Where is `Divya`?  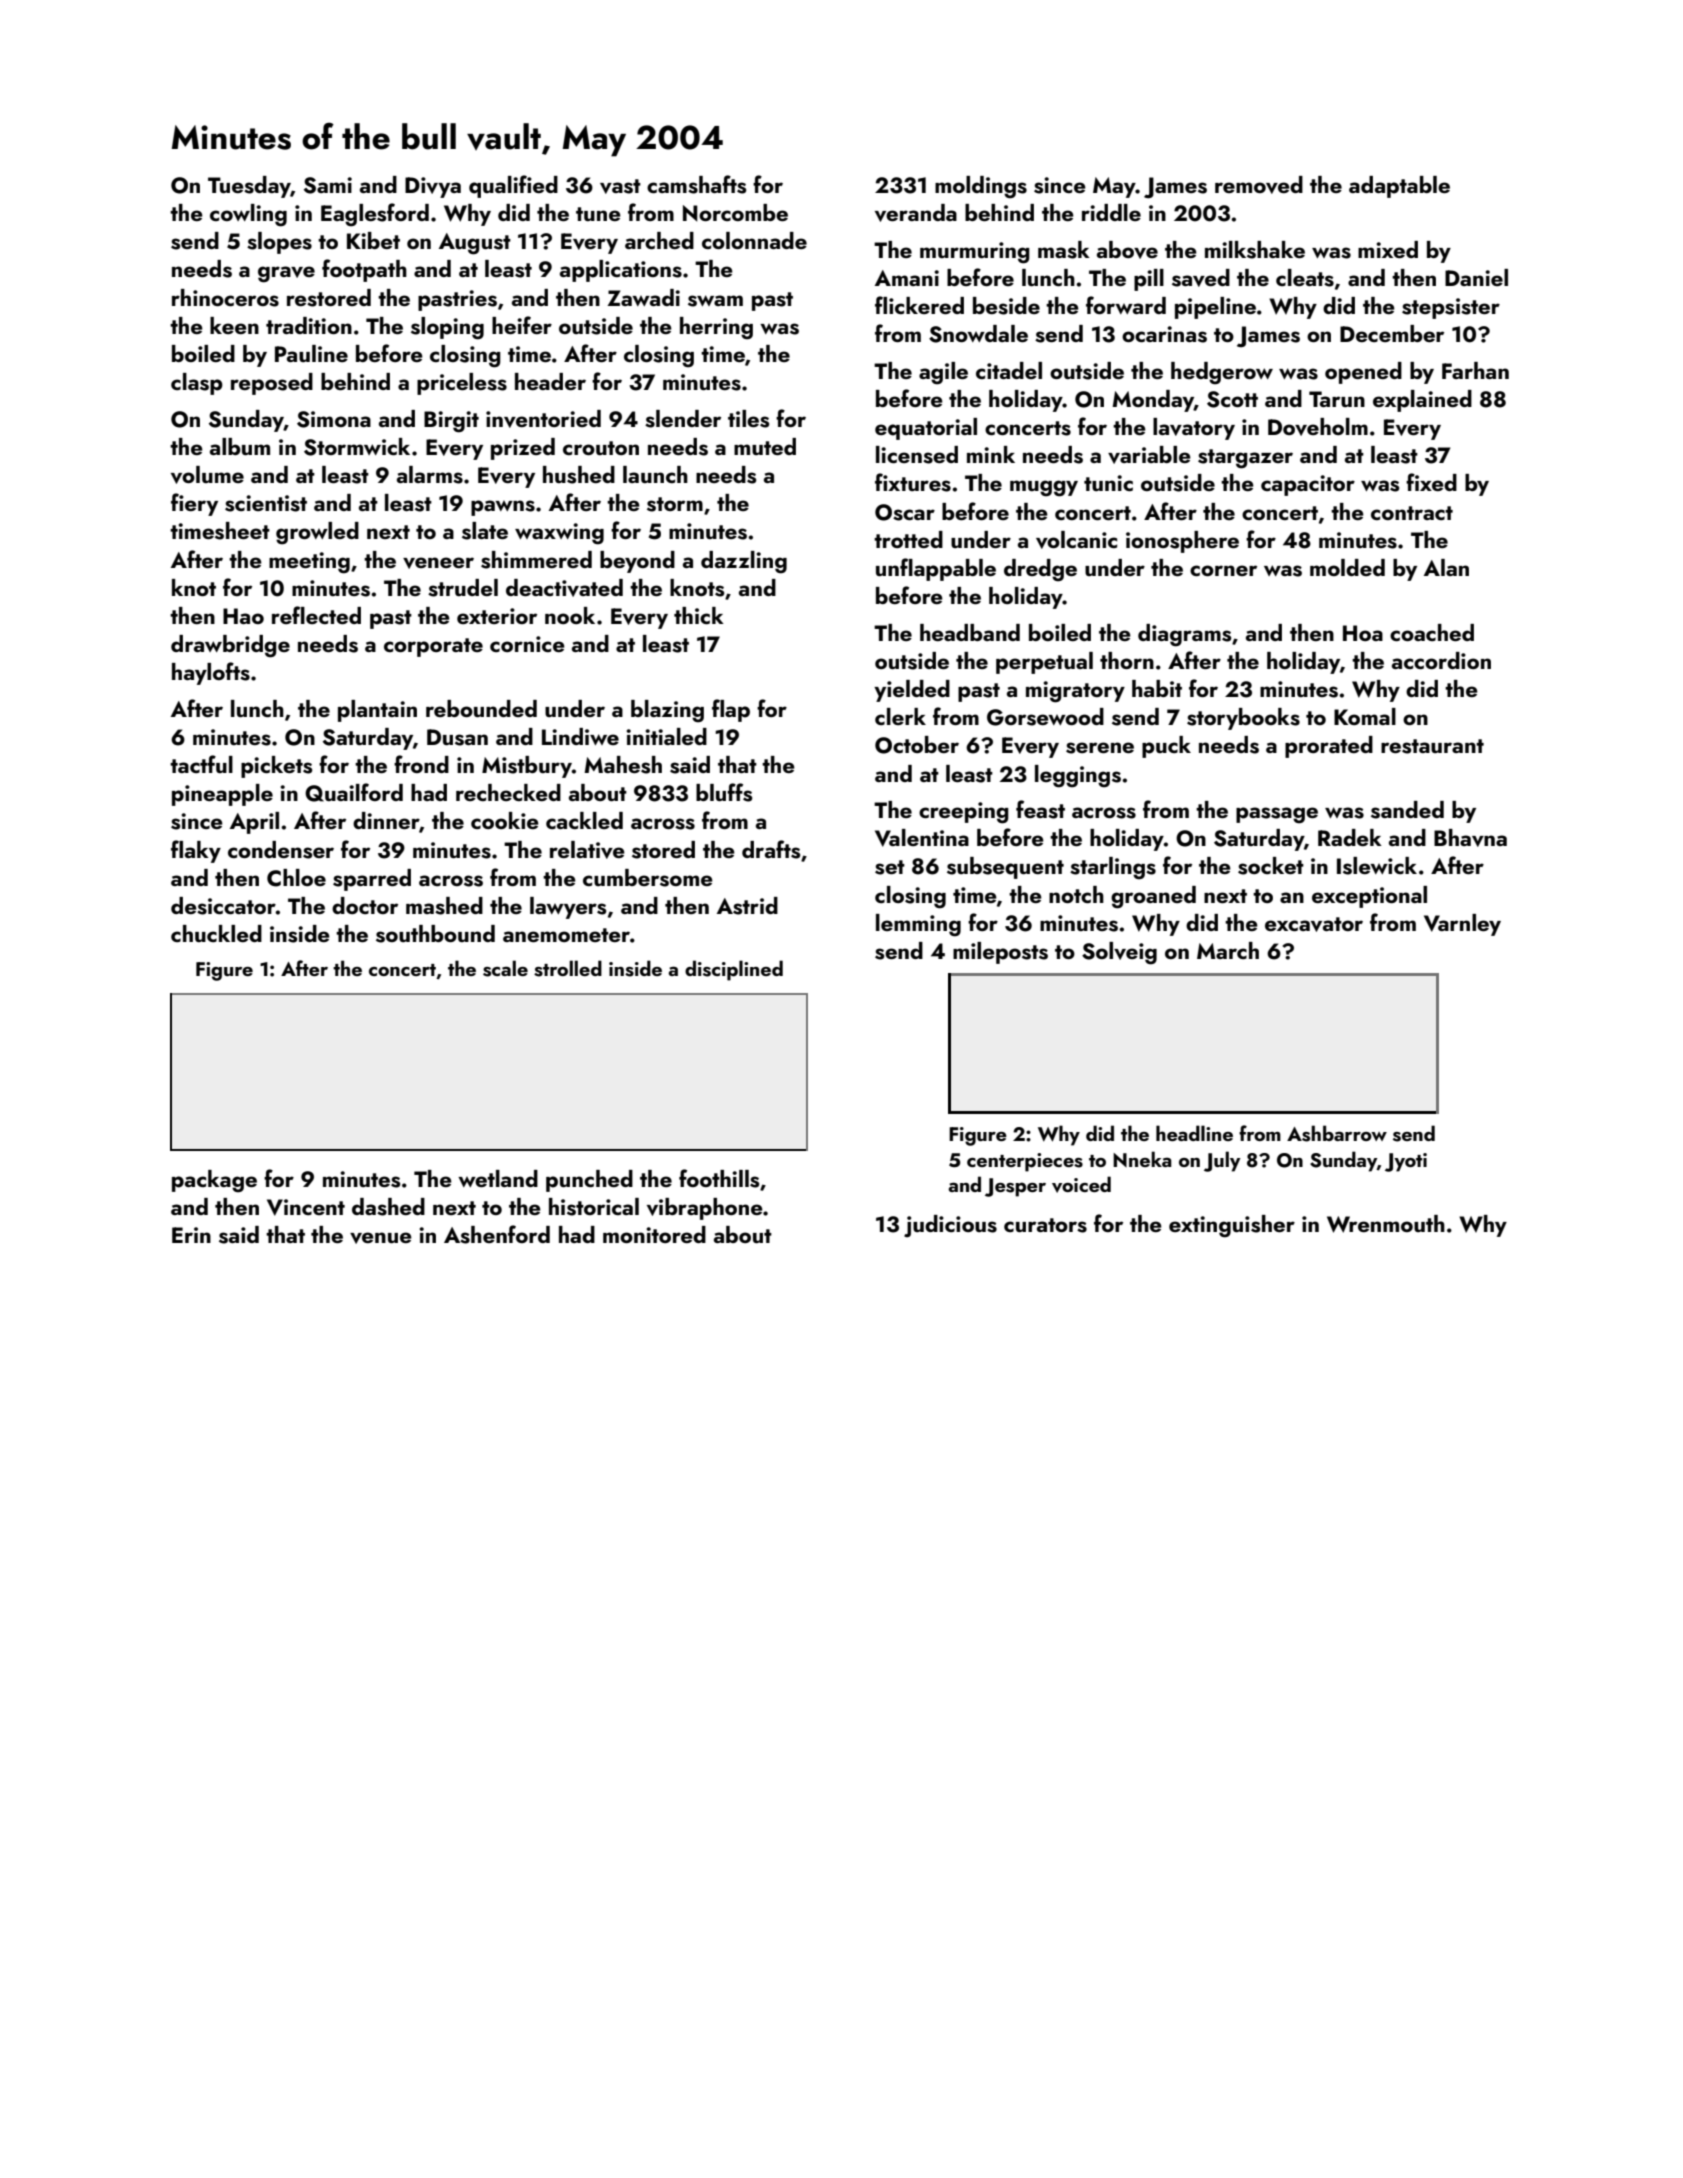
Divya is located at coordinates (433, 187).
